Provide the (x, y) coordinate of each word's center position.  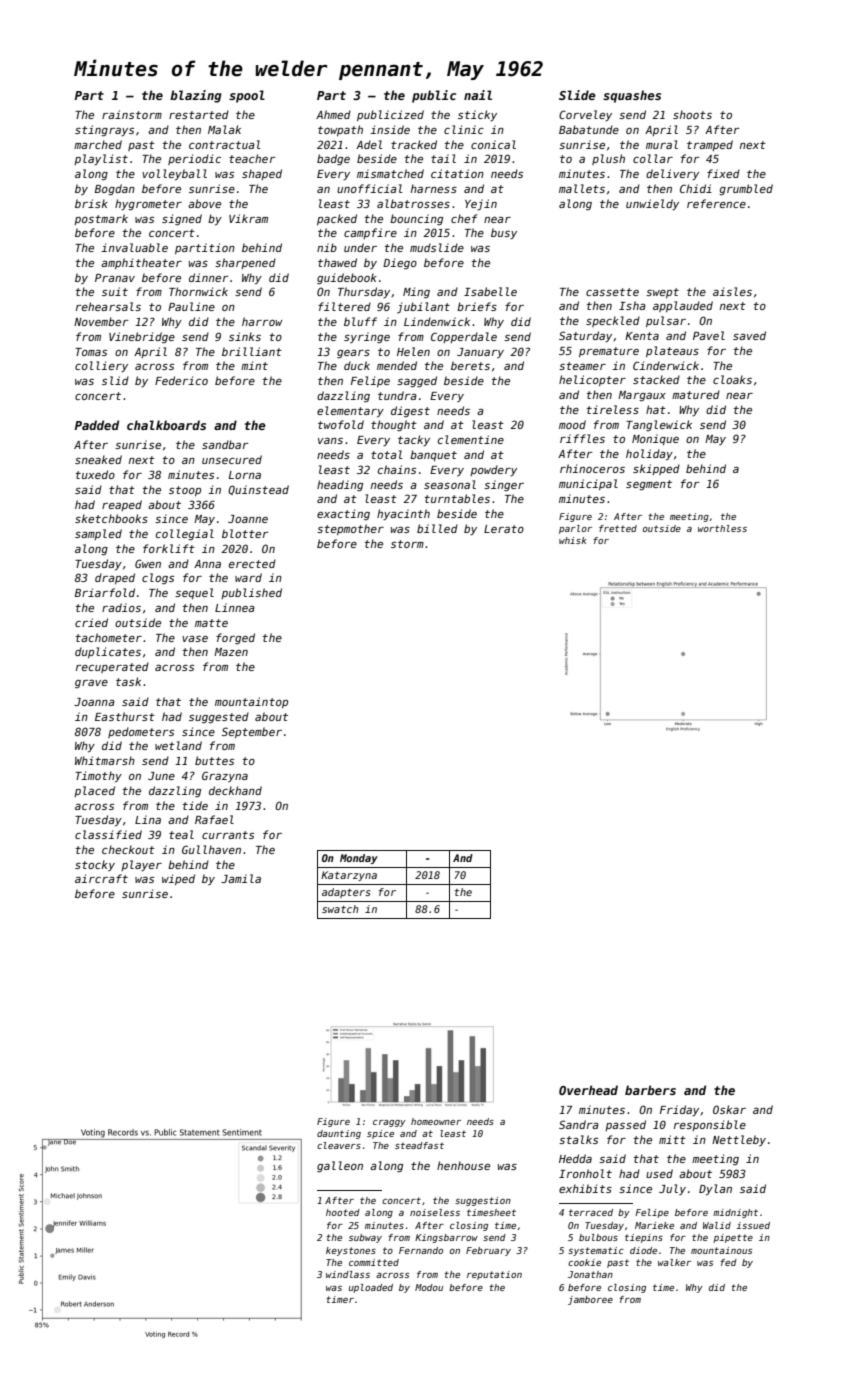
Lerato (504, 529)
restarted (199, 114)
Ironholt (585, 1173)
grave (91, 684)
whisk (573, 540)
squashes (632, 96)
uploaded (371, 1288)
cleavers (339, 1145)
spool (247, 96)
